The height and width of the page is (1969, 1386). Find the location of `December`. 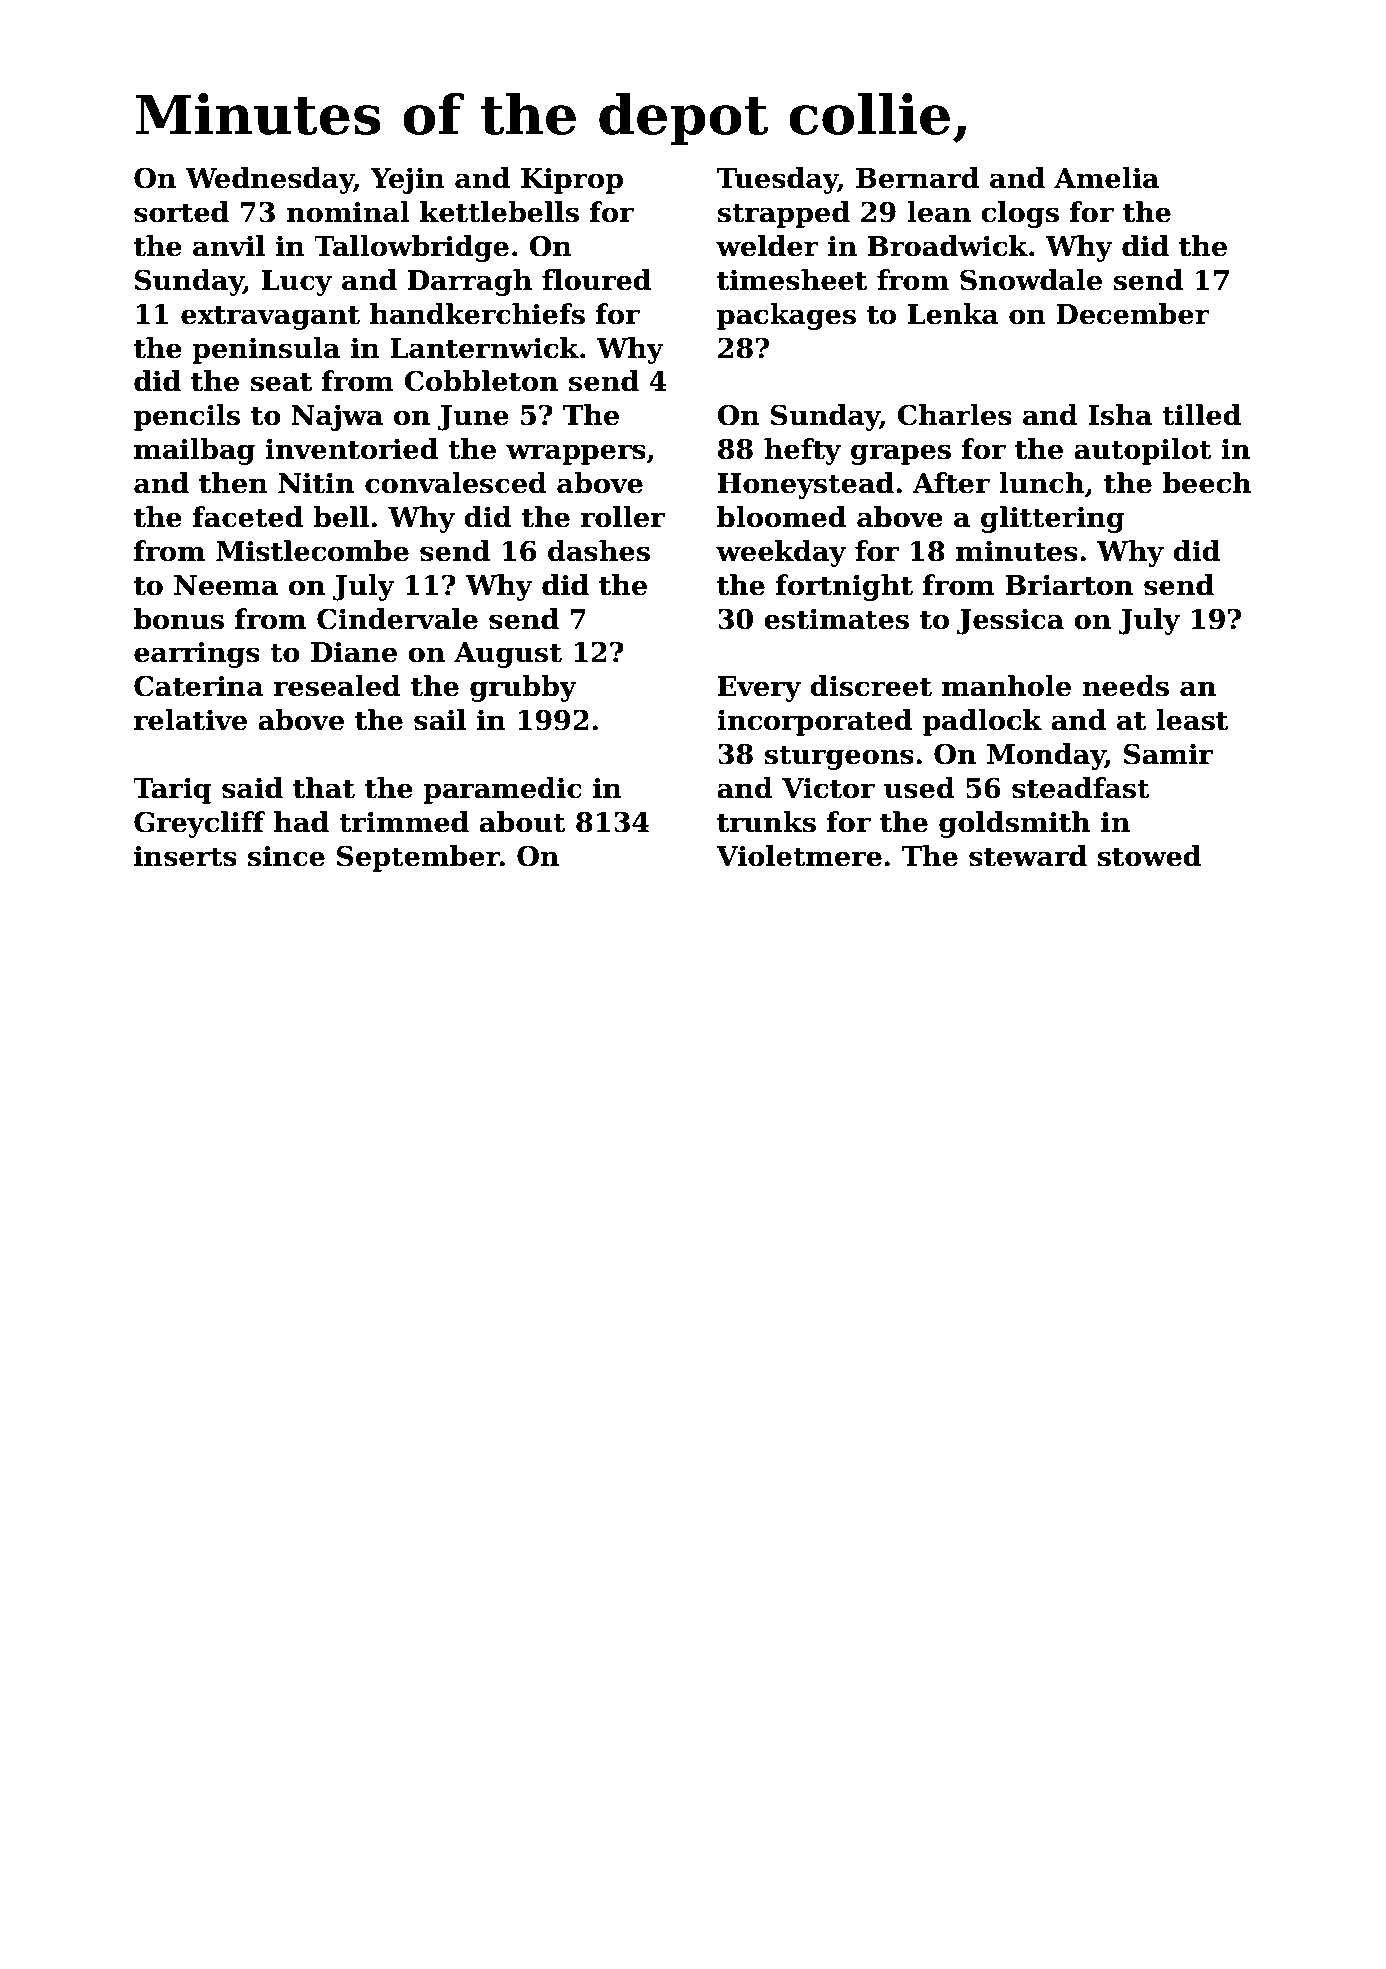

December is located at coordinates (1133, 314).
